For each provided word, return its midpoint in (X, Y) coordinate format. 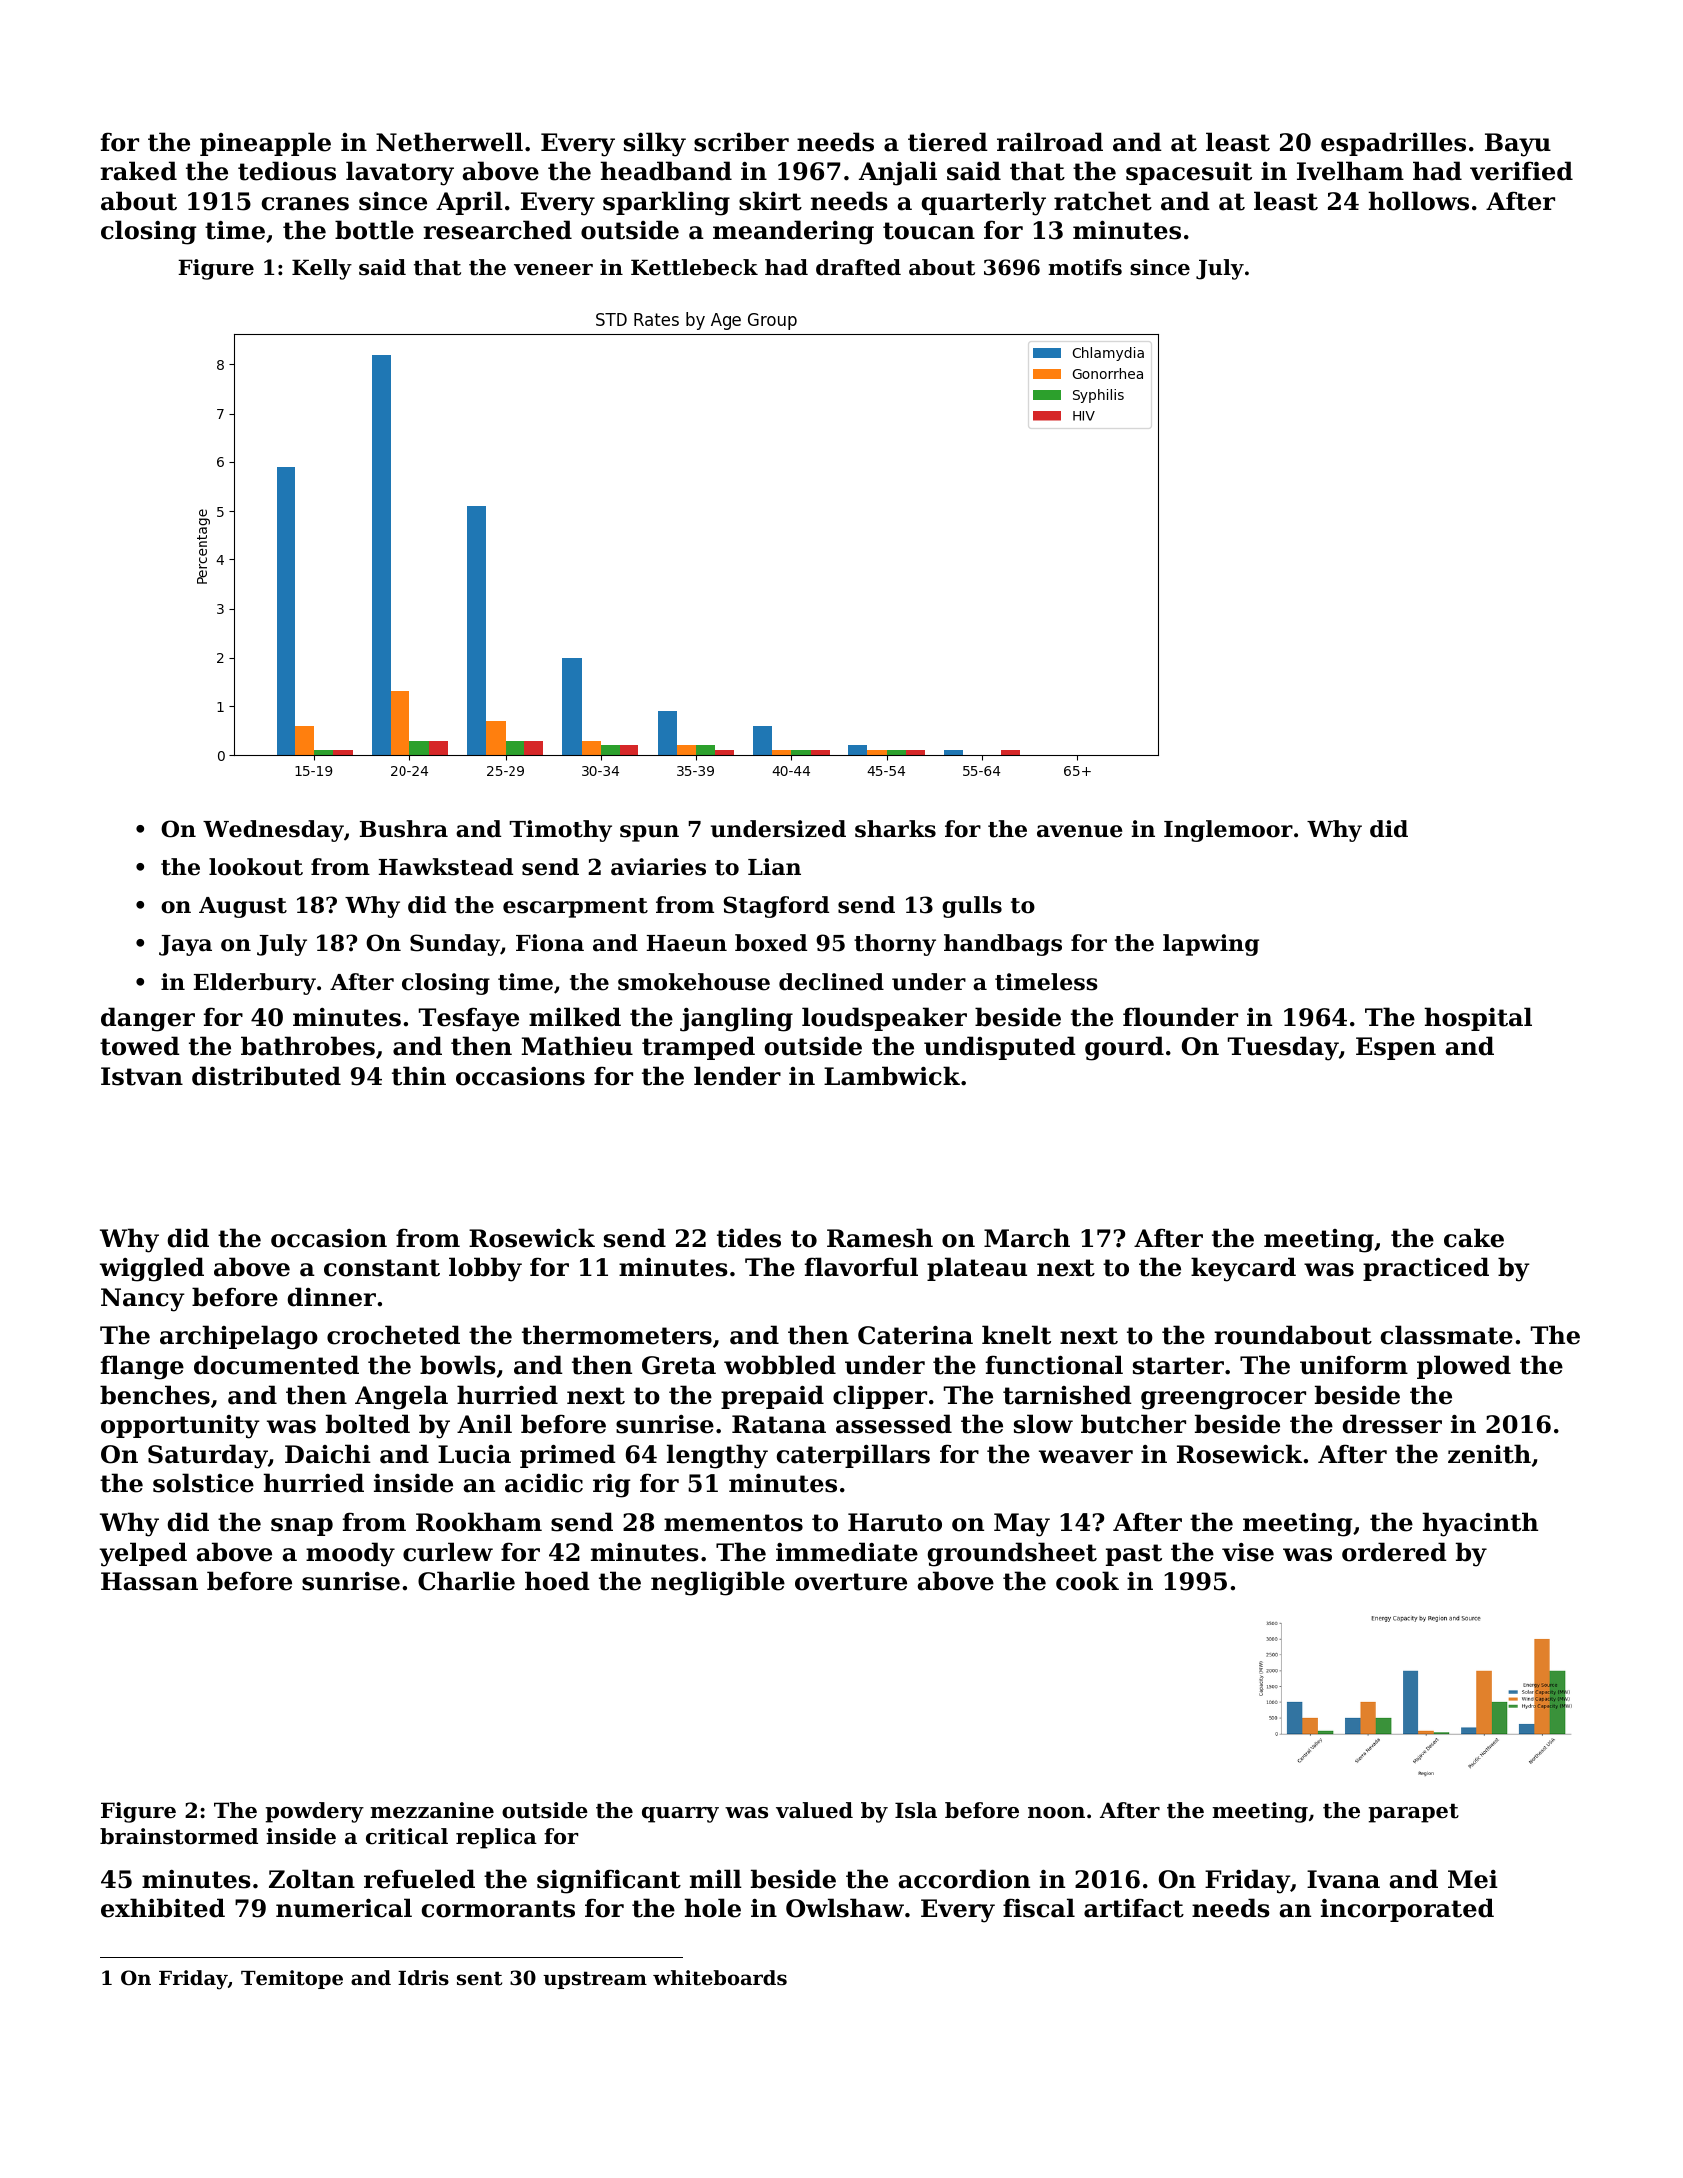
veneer (553, 270)
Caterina (915, 1335)
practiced (1426, 1269)
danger (148, 1019)
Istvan (142, 1076)
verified (1521, 171)
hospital (1478, 1019)
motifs (1085, 267)
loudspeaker (884, 1019)
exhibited (163, 1908)
